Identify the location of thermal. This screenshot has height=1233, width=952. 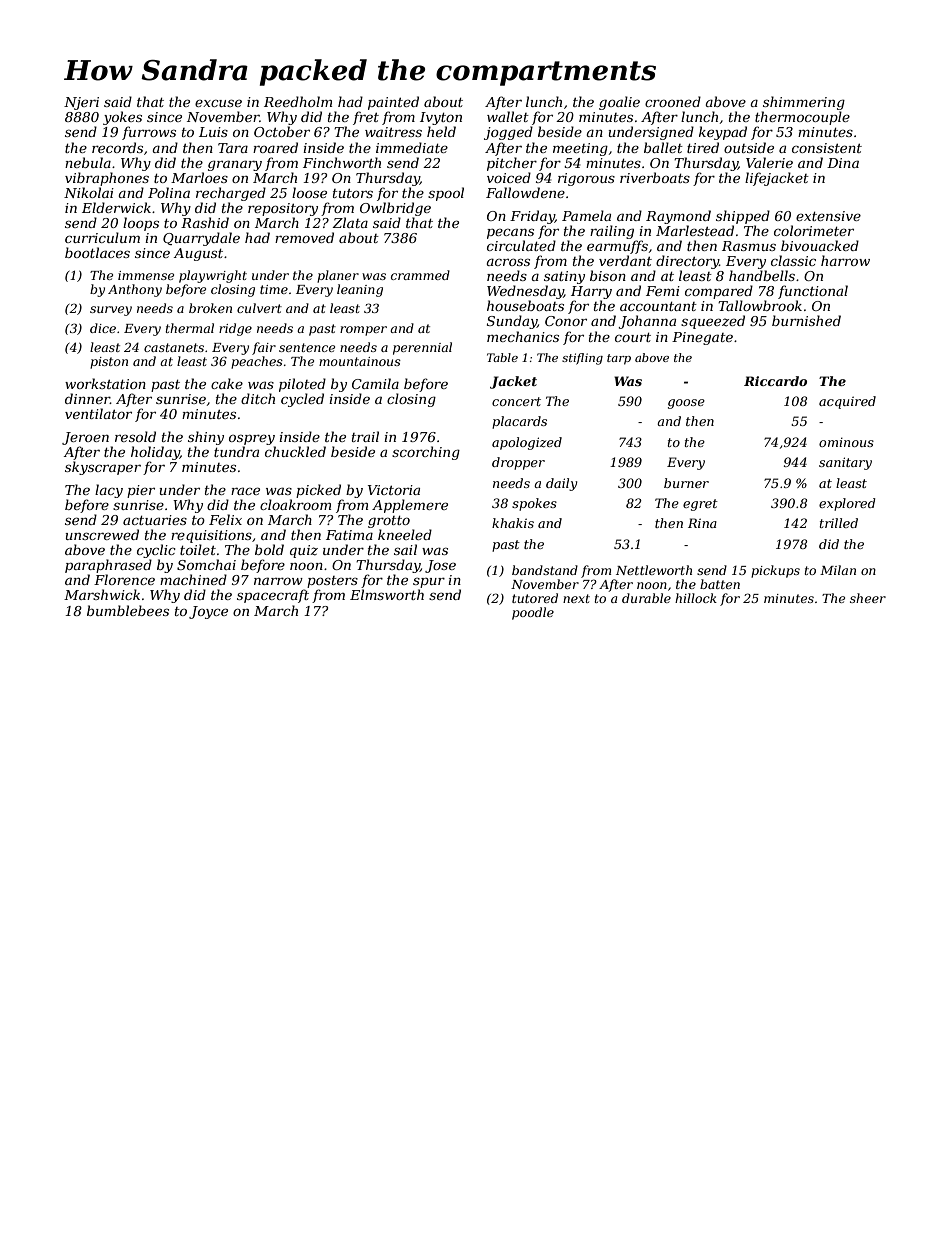
(190, 328).
